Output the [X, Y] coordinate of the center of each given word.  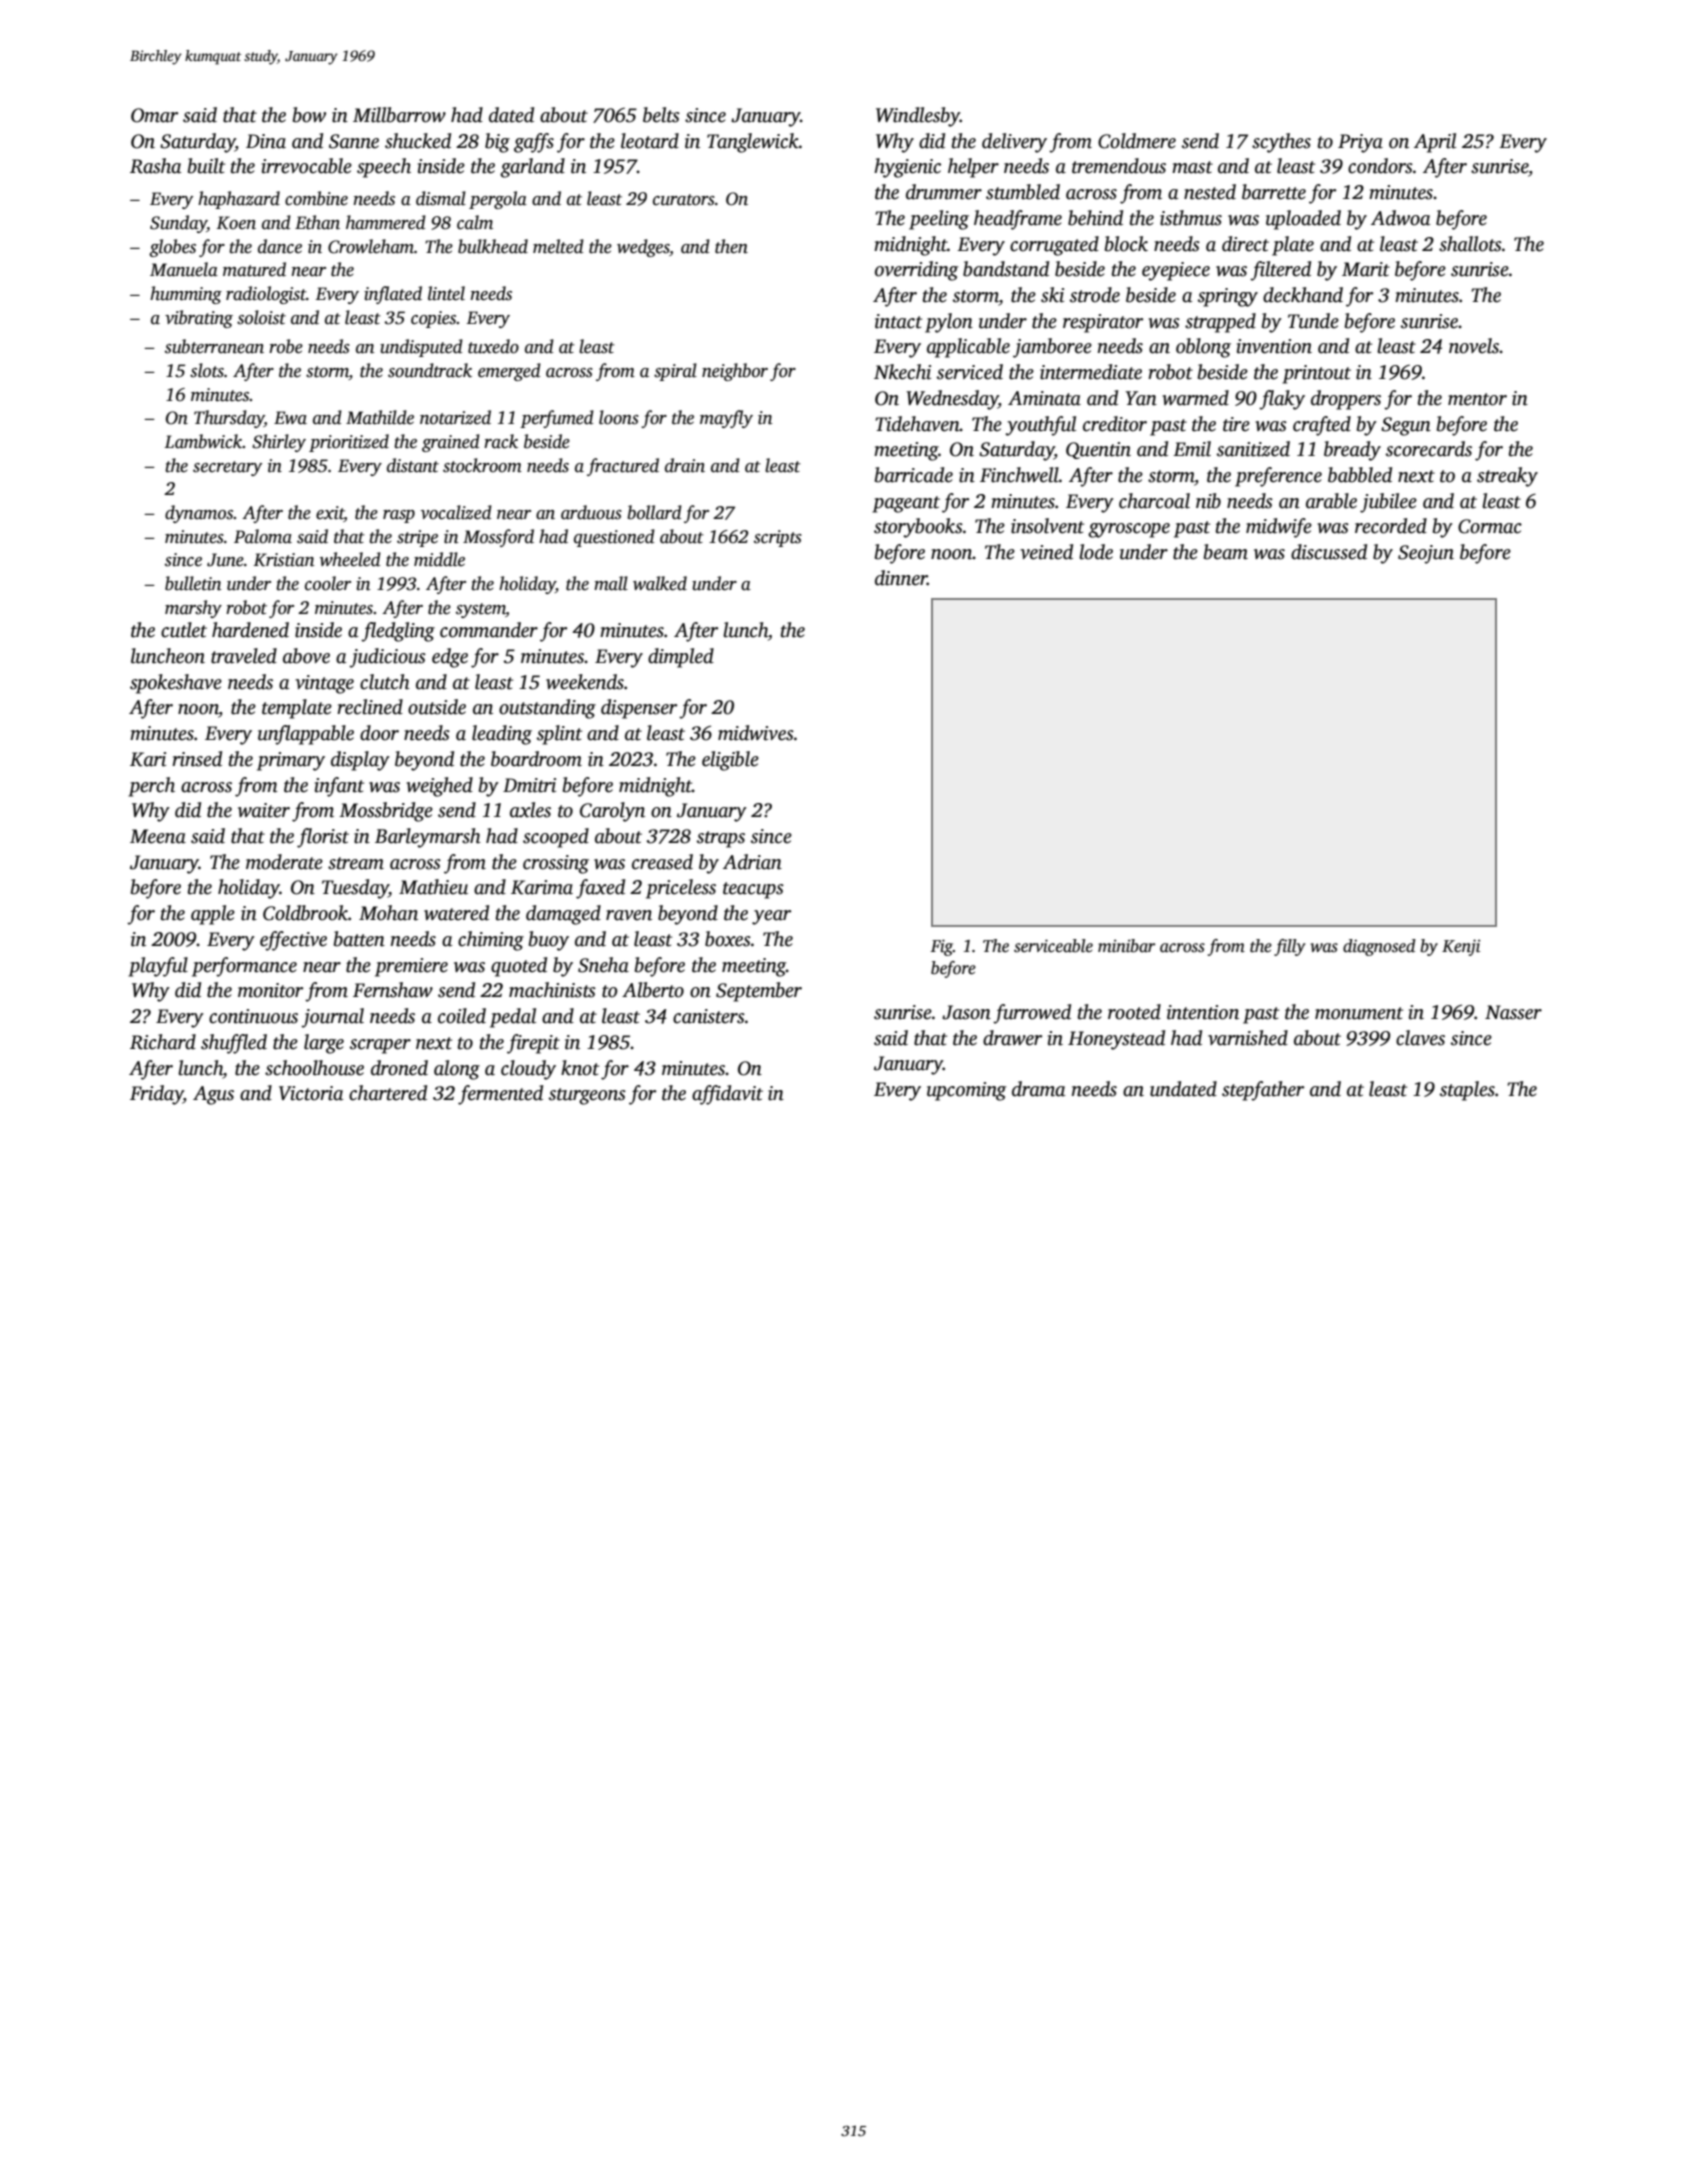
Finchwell [1019, 475]
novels [1474, 346]
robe [286, 346]
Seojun [1426, 554]
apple [213, 915]
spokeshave [176, 684]
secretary [227, 468]
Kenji [1461, 947]
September [759, 992]
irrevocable [307, 166]
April [1435, 143]
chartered [388, 1093]
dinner [901, 578]
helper [973, 168]
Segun [1406, 426]
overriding [916, 271]
